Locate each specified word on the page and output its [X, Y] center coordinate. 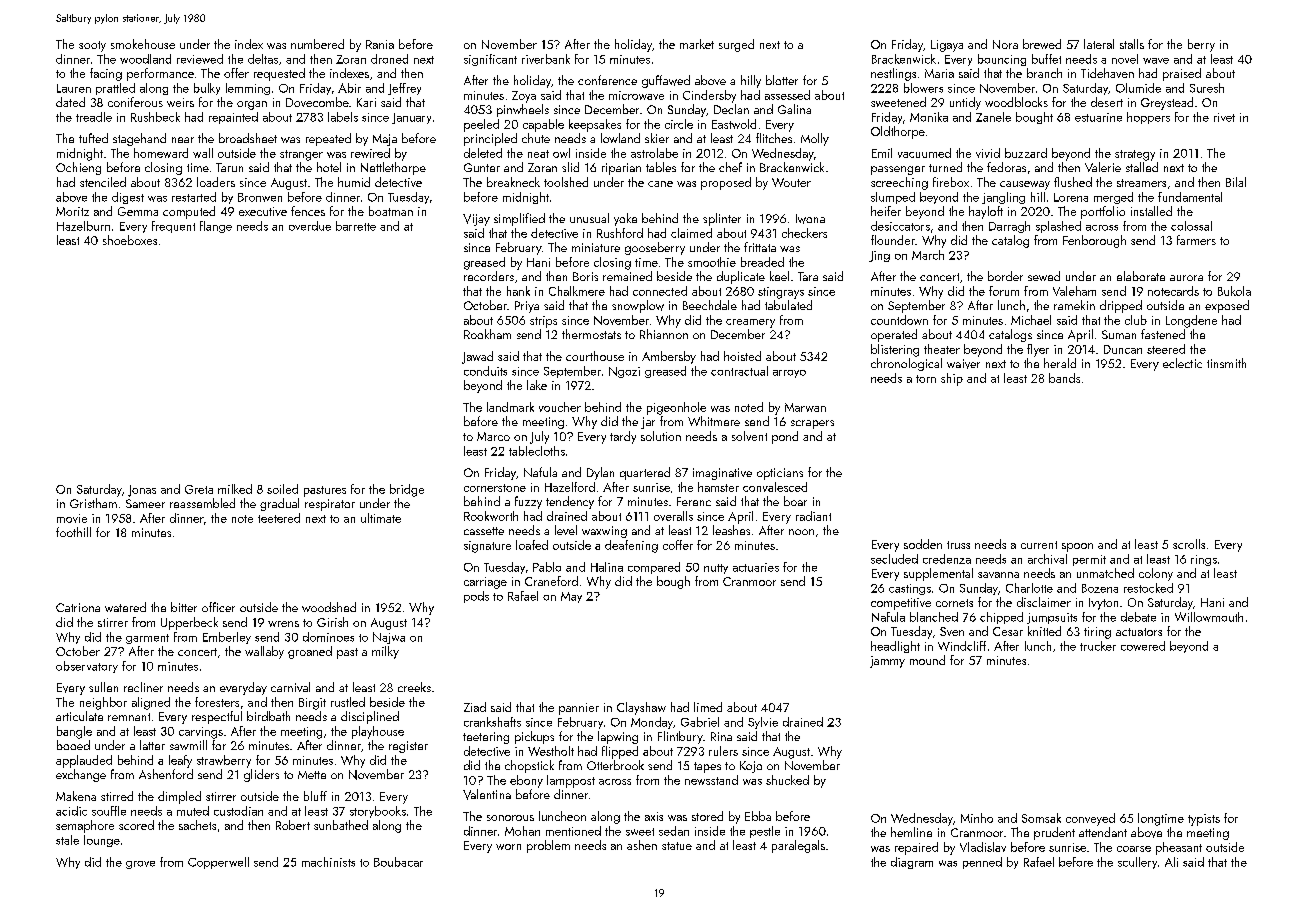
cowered [1143, 646]
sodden [923, 544]
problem [548, 846]
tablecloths [537, 451]
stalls [1132, 44]
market [697, 44]
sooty [92, 46]
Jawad [477, 357]
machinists [328, 862]
